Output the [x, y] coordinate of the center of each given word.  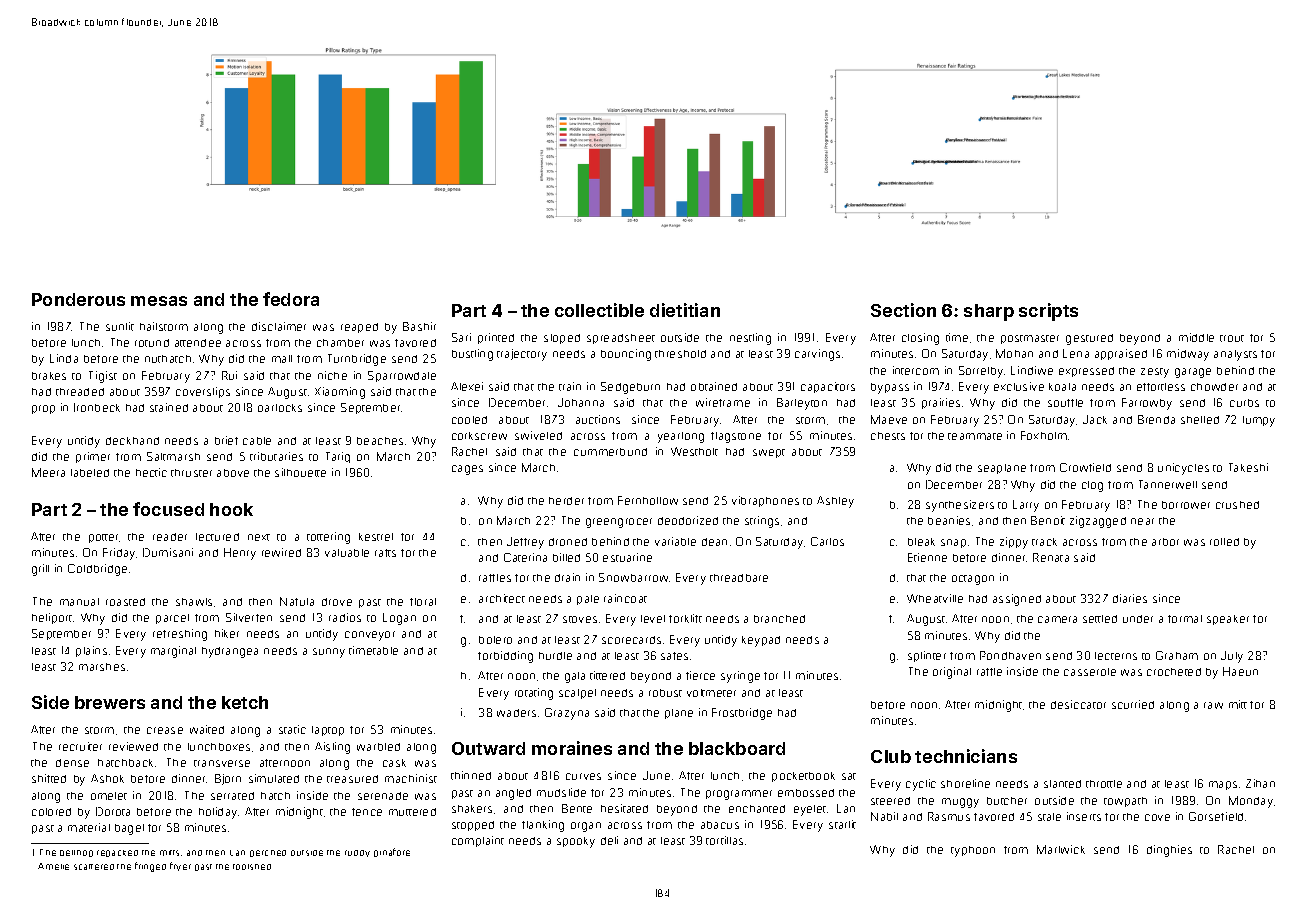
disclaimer [279, 326]
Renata [1051, 557]
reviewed [133, 746]
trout [1232, 338]
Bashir [419, 326]
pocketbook [803, 777]
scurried [1133, 704]
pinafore [392, 852]
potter [103, 538]
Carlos [827, 541]
